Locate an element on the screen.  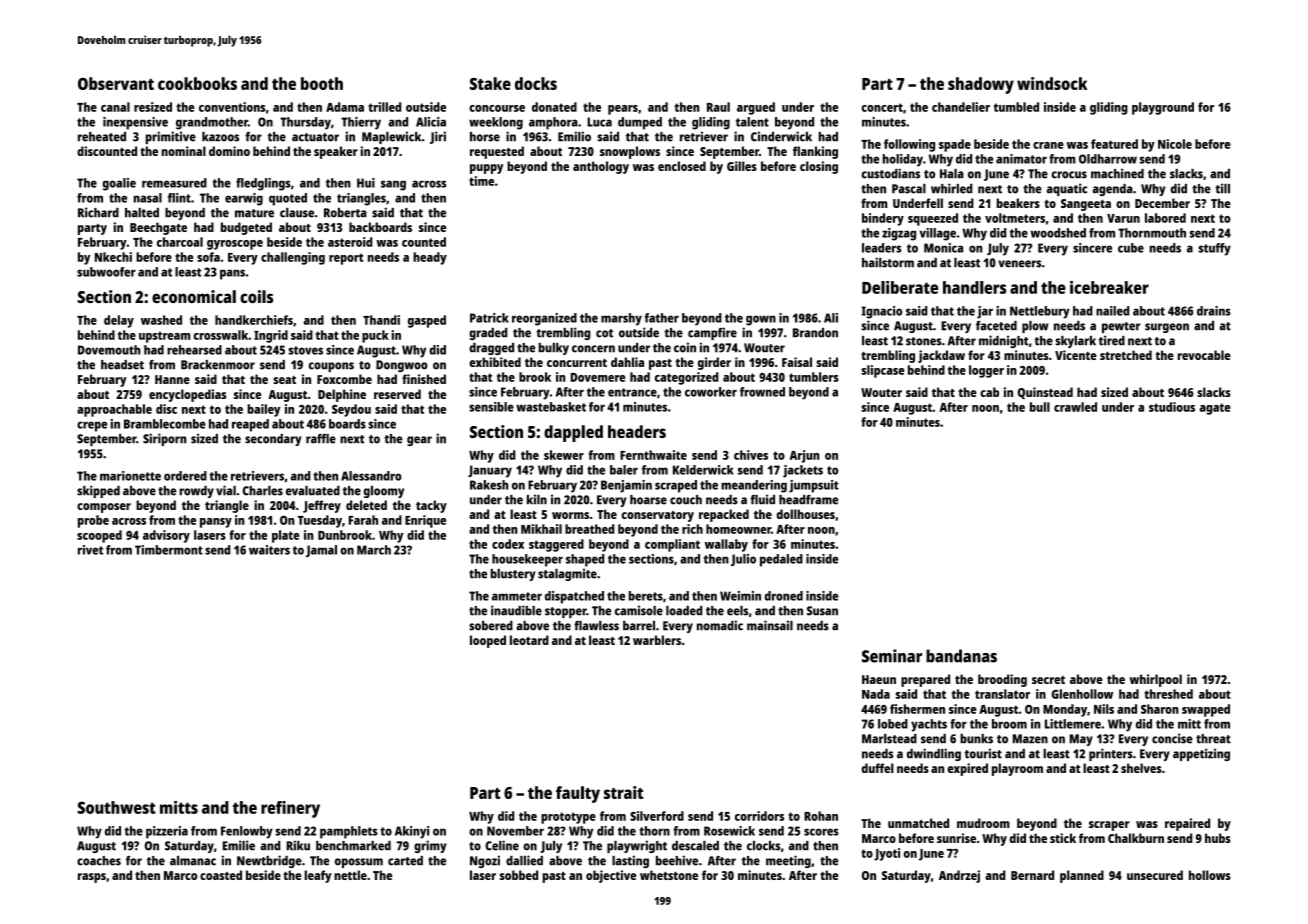
Thandi is located at coordinates (381, 320).
